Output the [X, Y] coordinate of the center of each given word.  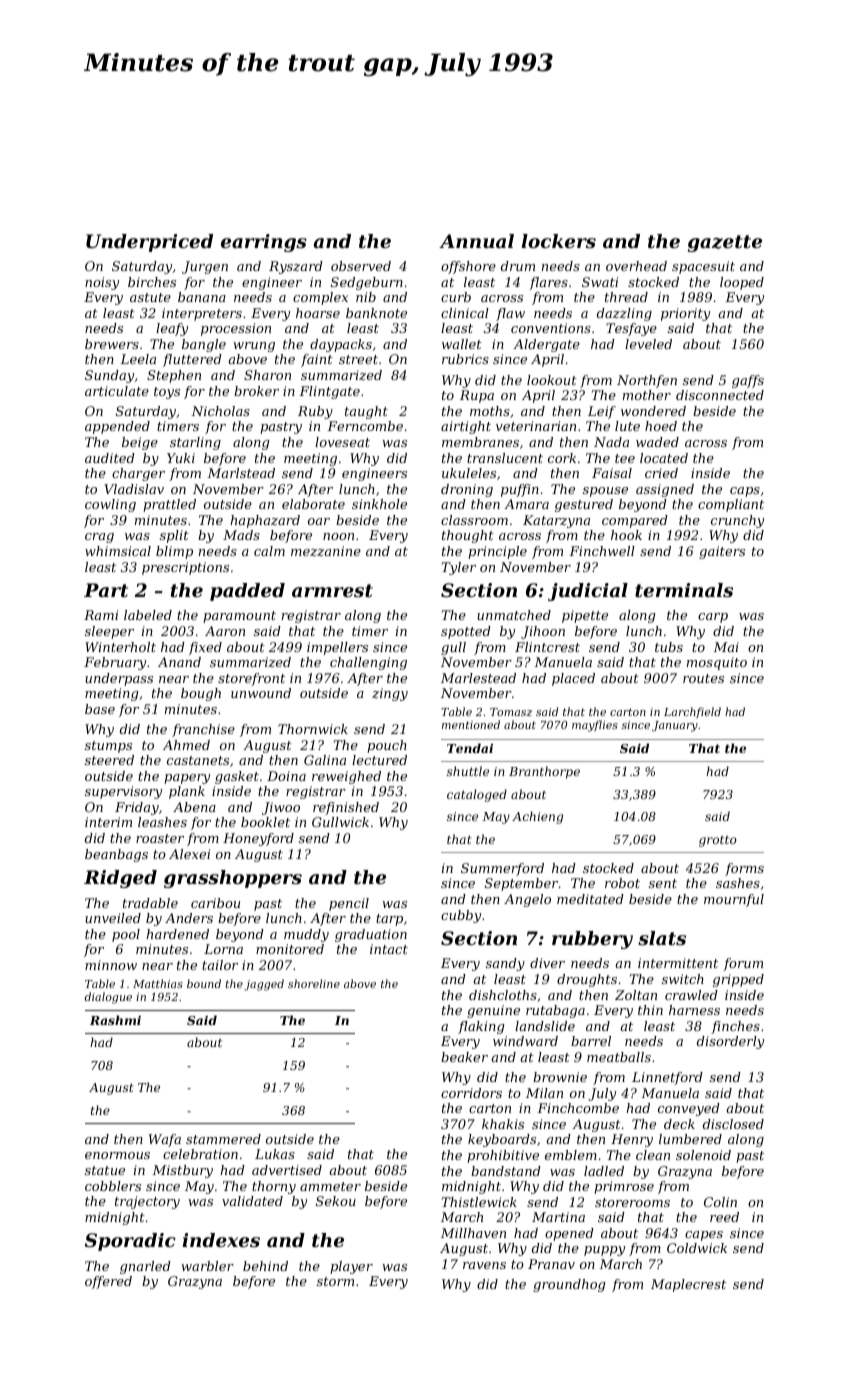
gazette [725, 243]
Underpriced [149, 243]
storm [335, 1281]
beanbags [116, 855]
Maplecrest [688, 1285]
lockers [558, 241]
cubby [461, 916]
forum [743, 964]
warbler [207, 1266]
